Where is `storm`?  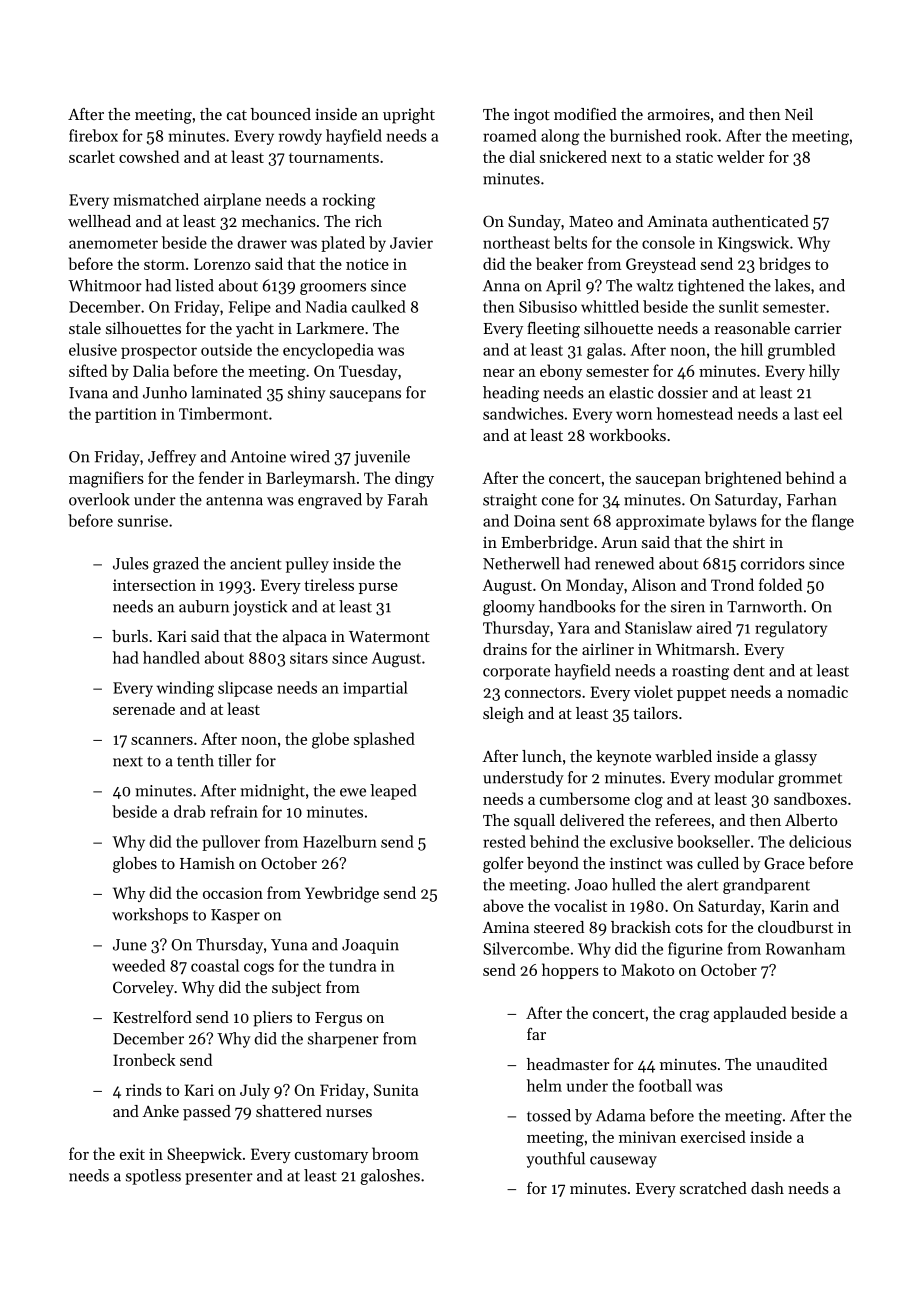 storm is located at coordinates (164, 265).
